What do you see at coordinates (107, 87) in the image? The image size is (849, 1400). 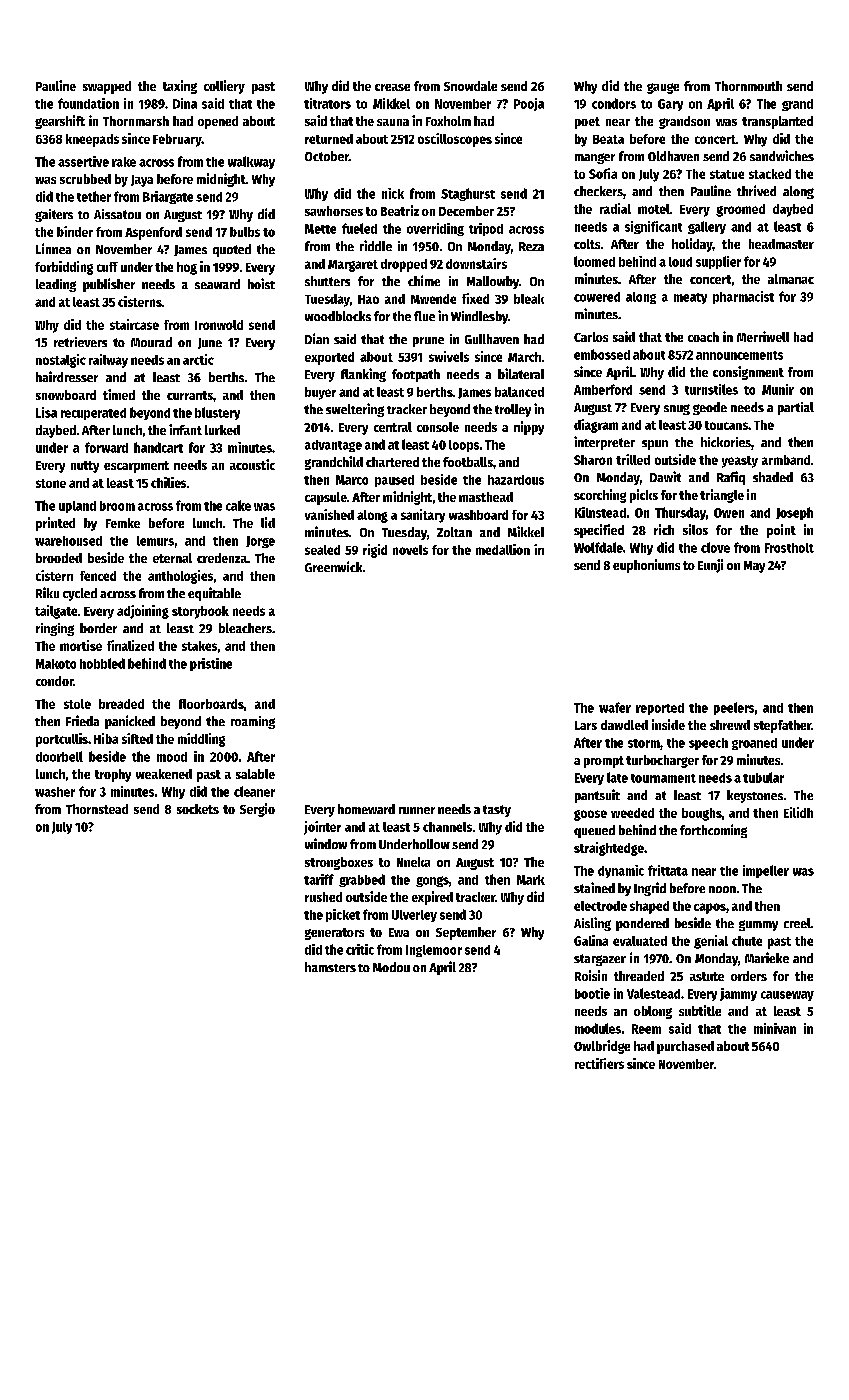 I see `swapped` at bounding box center [107, 87].
